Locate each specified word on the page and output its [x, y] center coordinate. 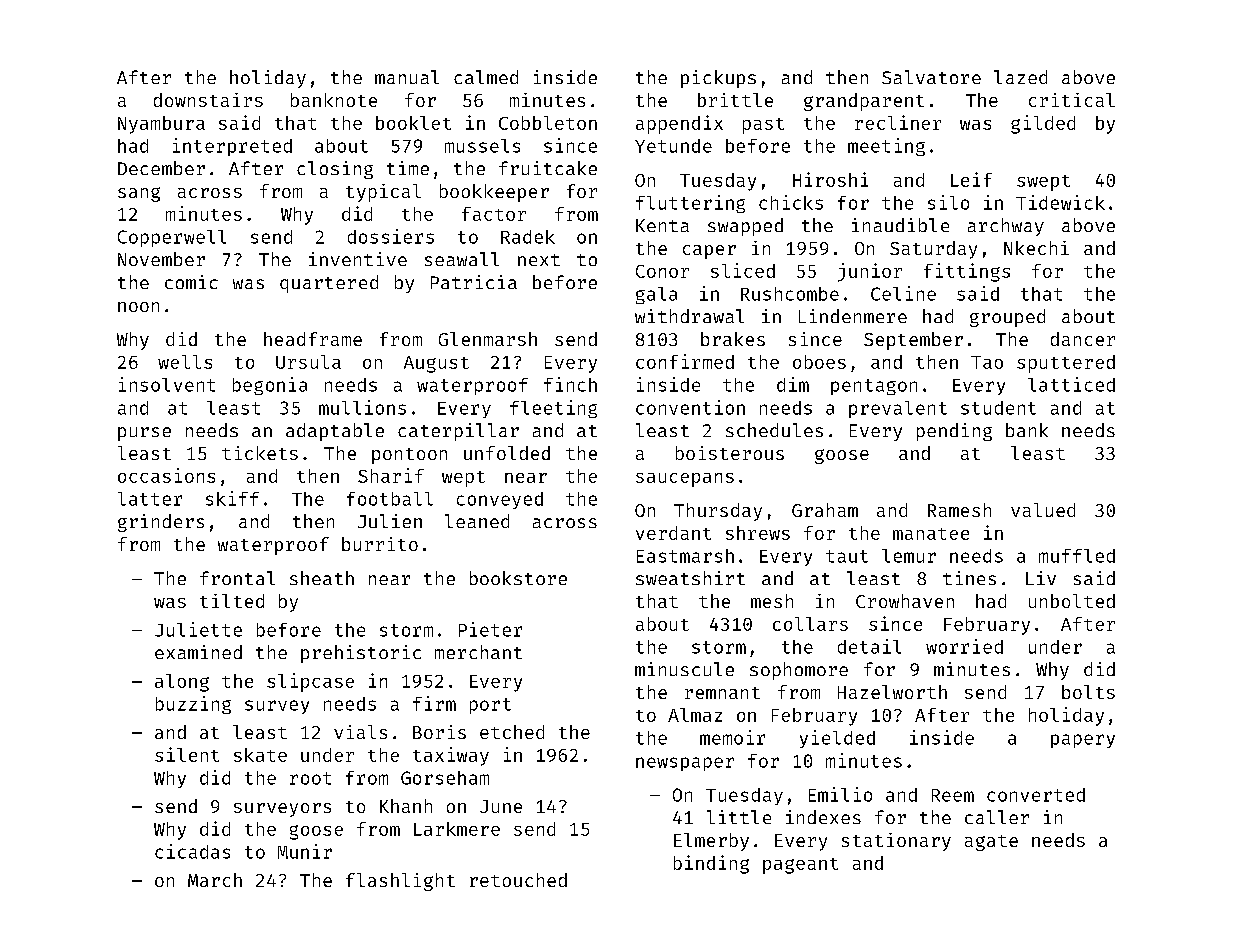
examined [198, 652]
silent [187, 754]
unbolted [1072, 601]
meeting [886, 147]
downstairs [208, 100]
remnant [722, 693]
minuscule [684, 669]
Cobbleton [548, 123]
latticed [1071, 384]
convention [690, 407]
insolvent [167, 384]
